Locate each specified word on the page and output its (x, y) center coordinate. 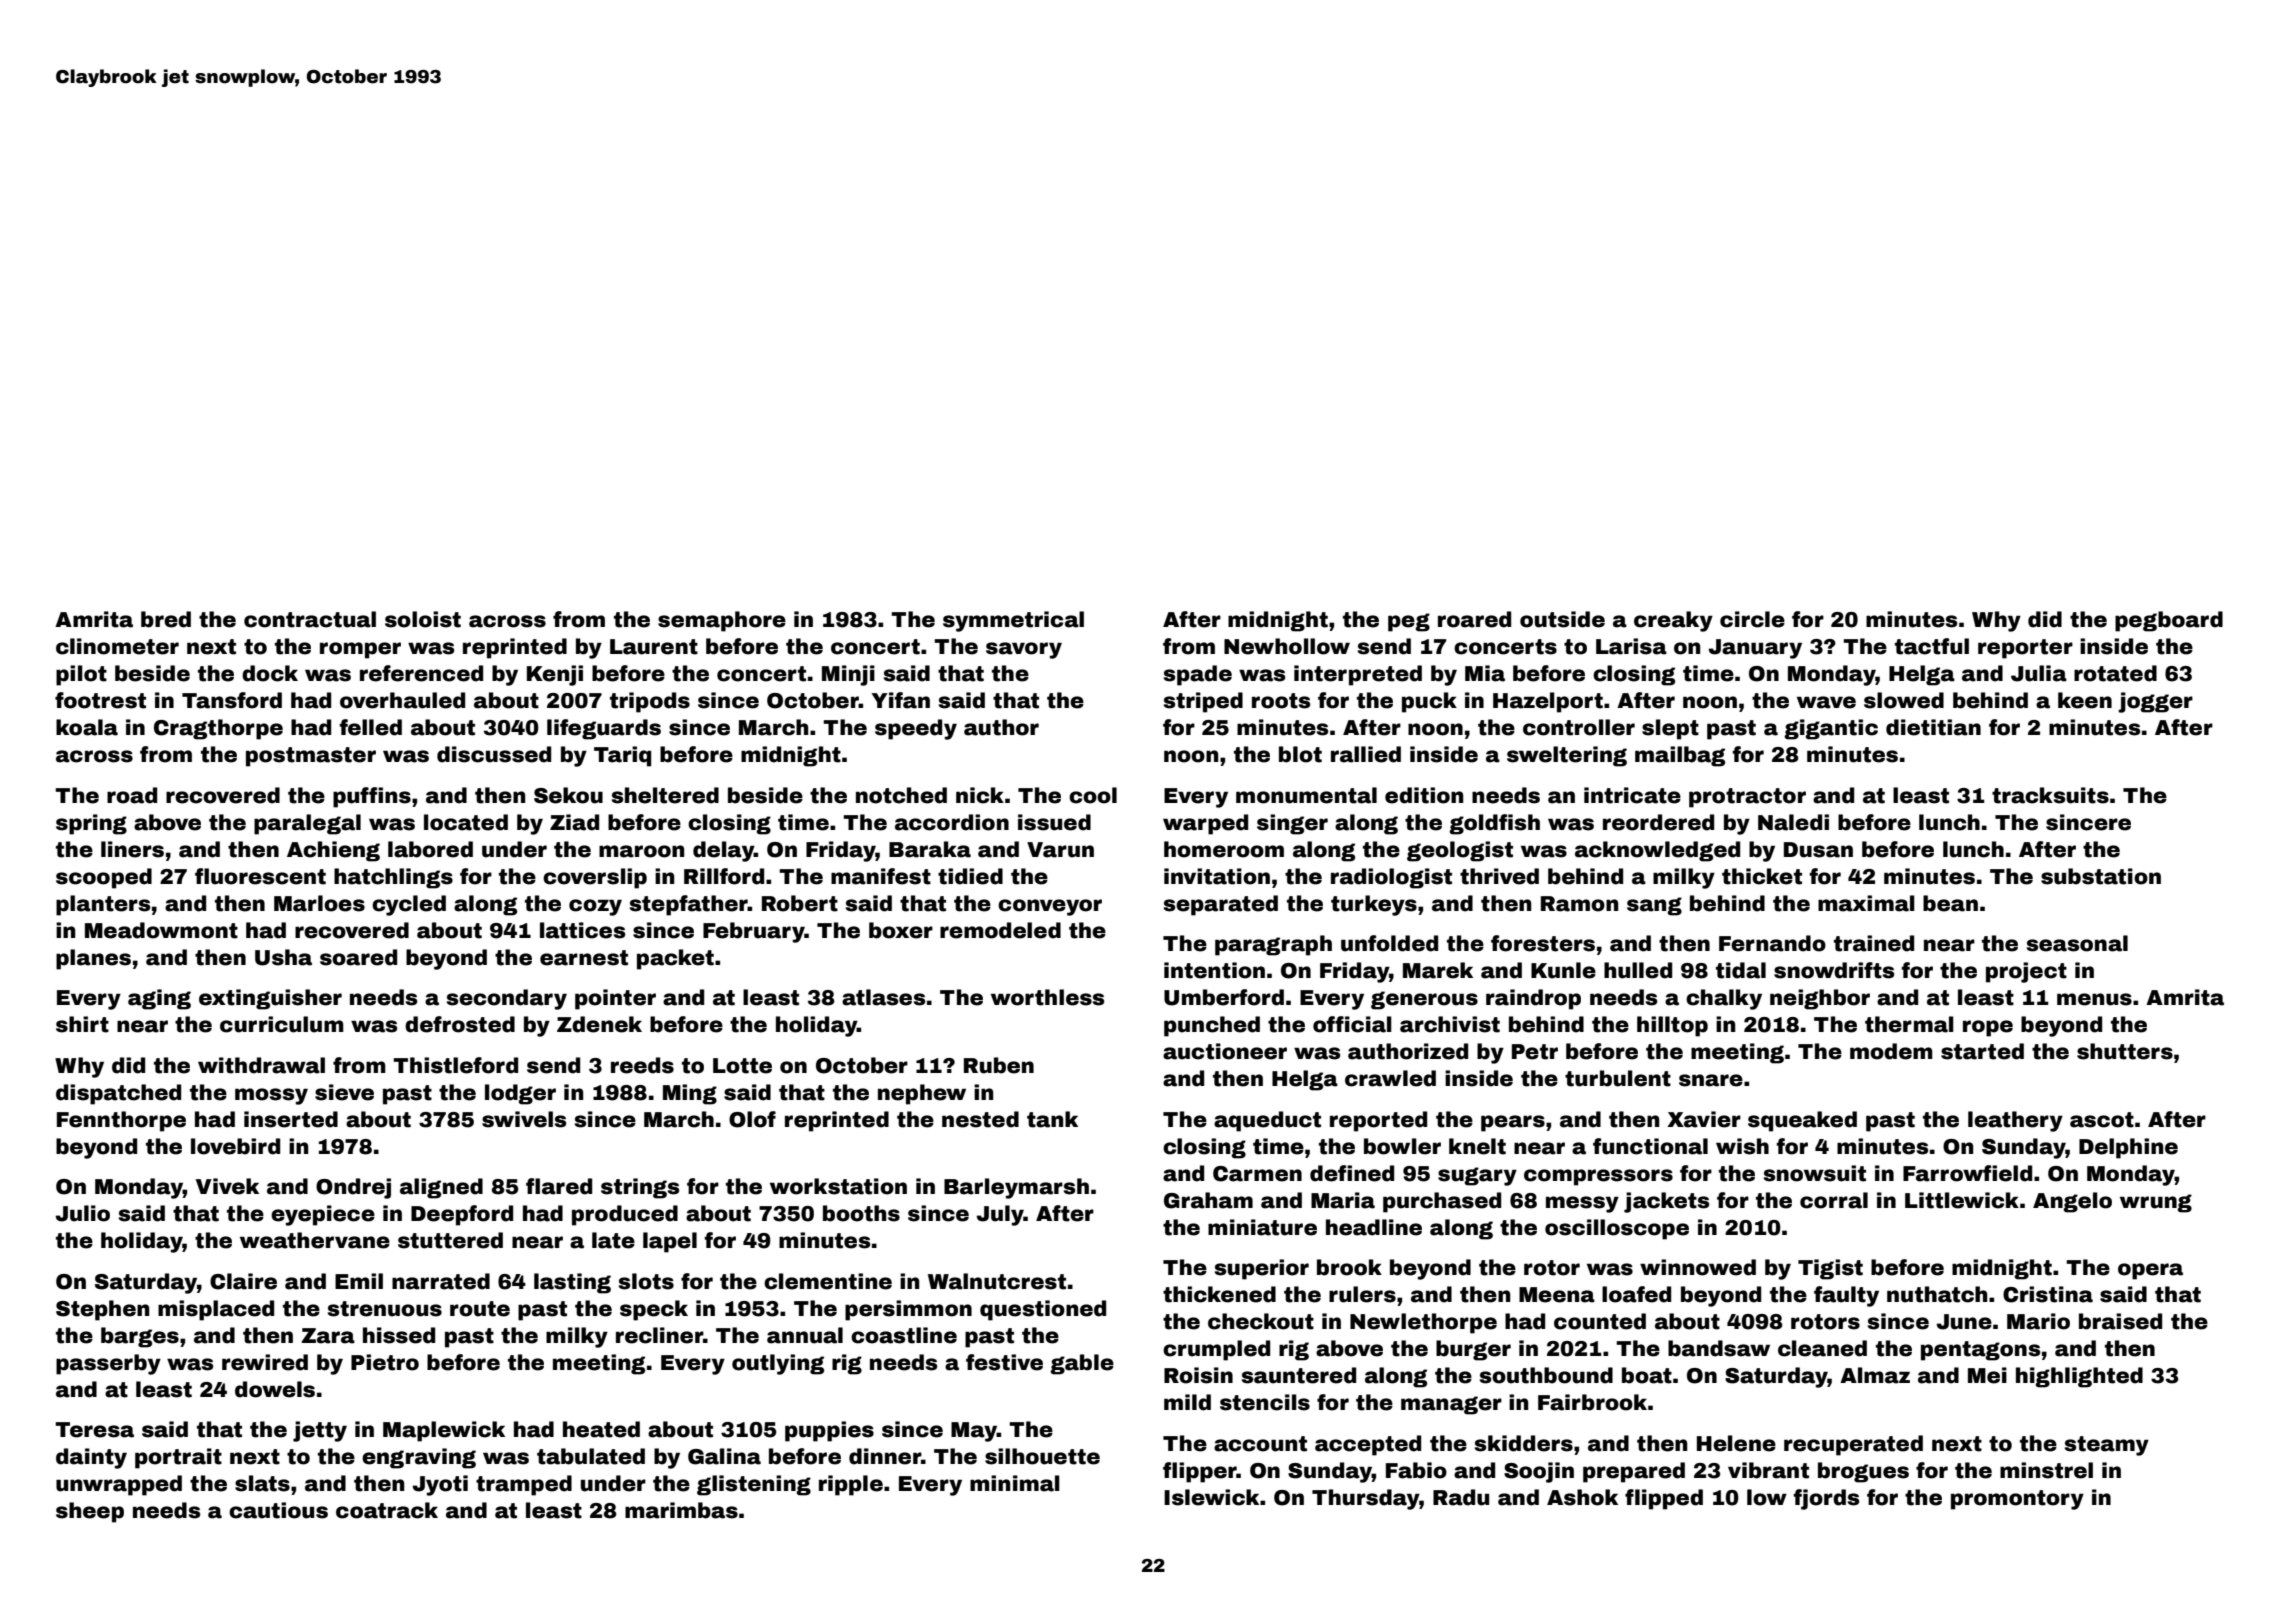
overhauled (402, 700)
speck (654, 1310)
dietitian (1933, 727)
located (466, 822)
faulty (1846, 1296)
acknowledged (1657, 851)
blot (1300, 754)
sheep (90, 1512)
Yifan (900, 700)
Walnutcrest (997, 1281)
